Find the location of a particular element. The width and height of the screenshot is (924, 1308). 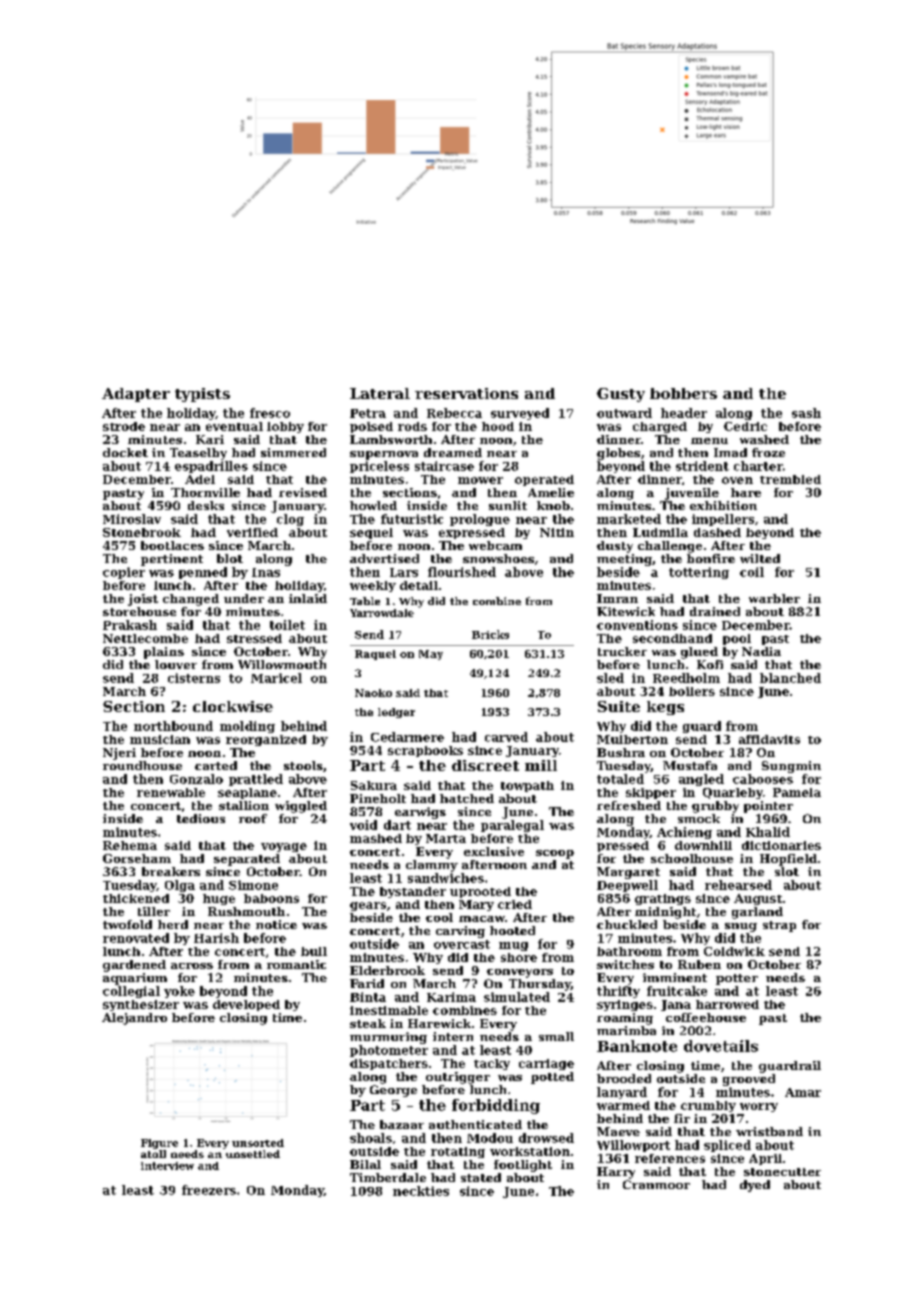

Suite is located at coordinates (619, 706).
